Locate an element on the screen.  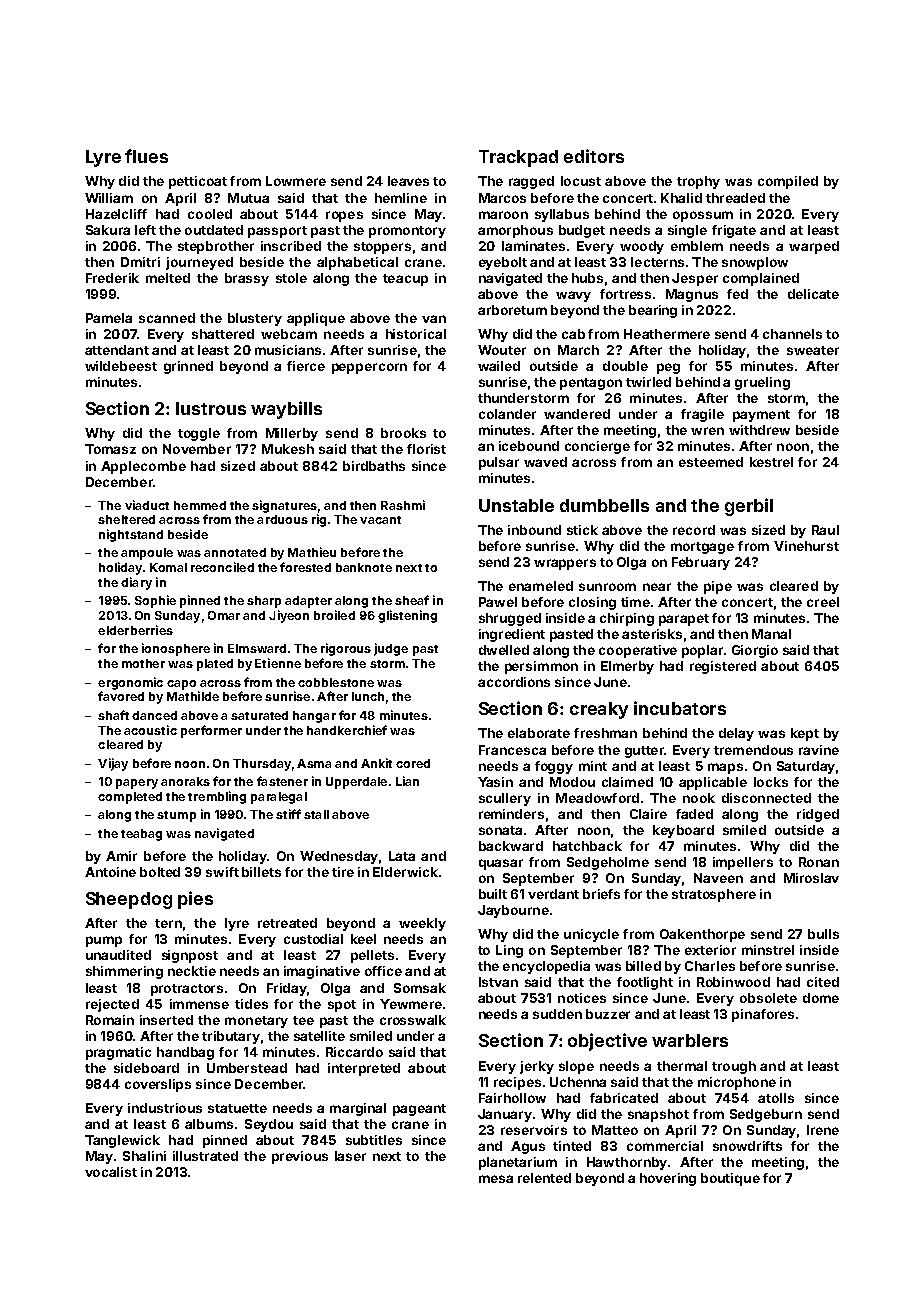
Ronan is located at coordinates (819, 862).
